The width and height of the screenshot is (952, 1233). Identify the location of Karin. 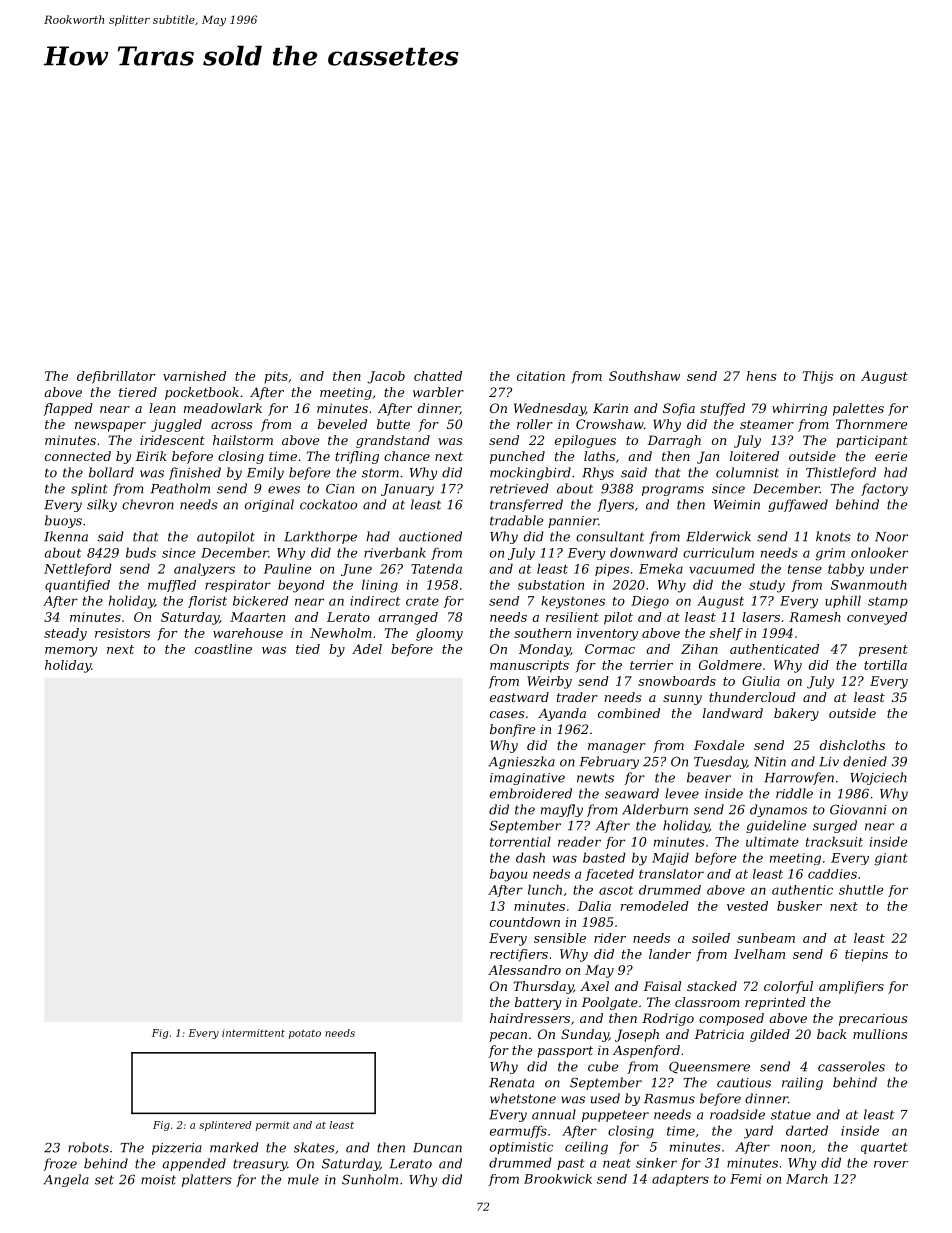
(610, 408).
